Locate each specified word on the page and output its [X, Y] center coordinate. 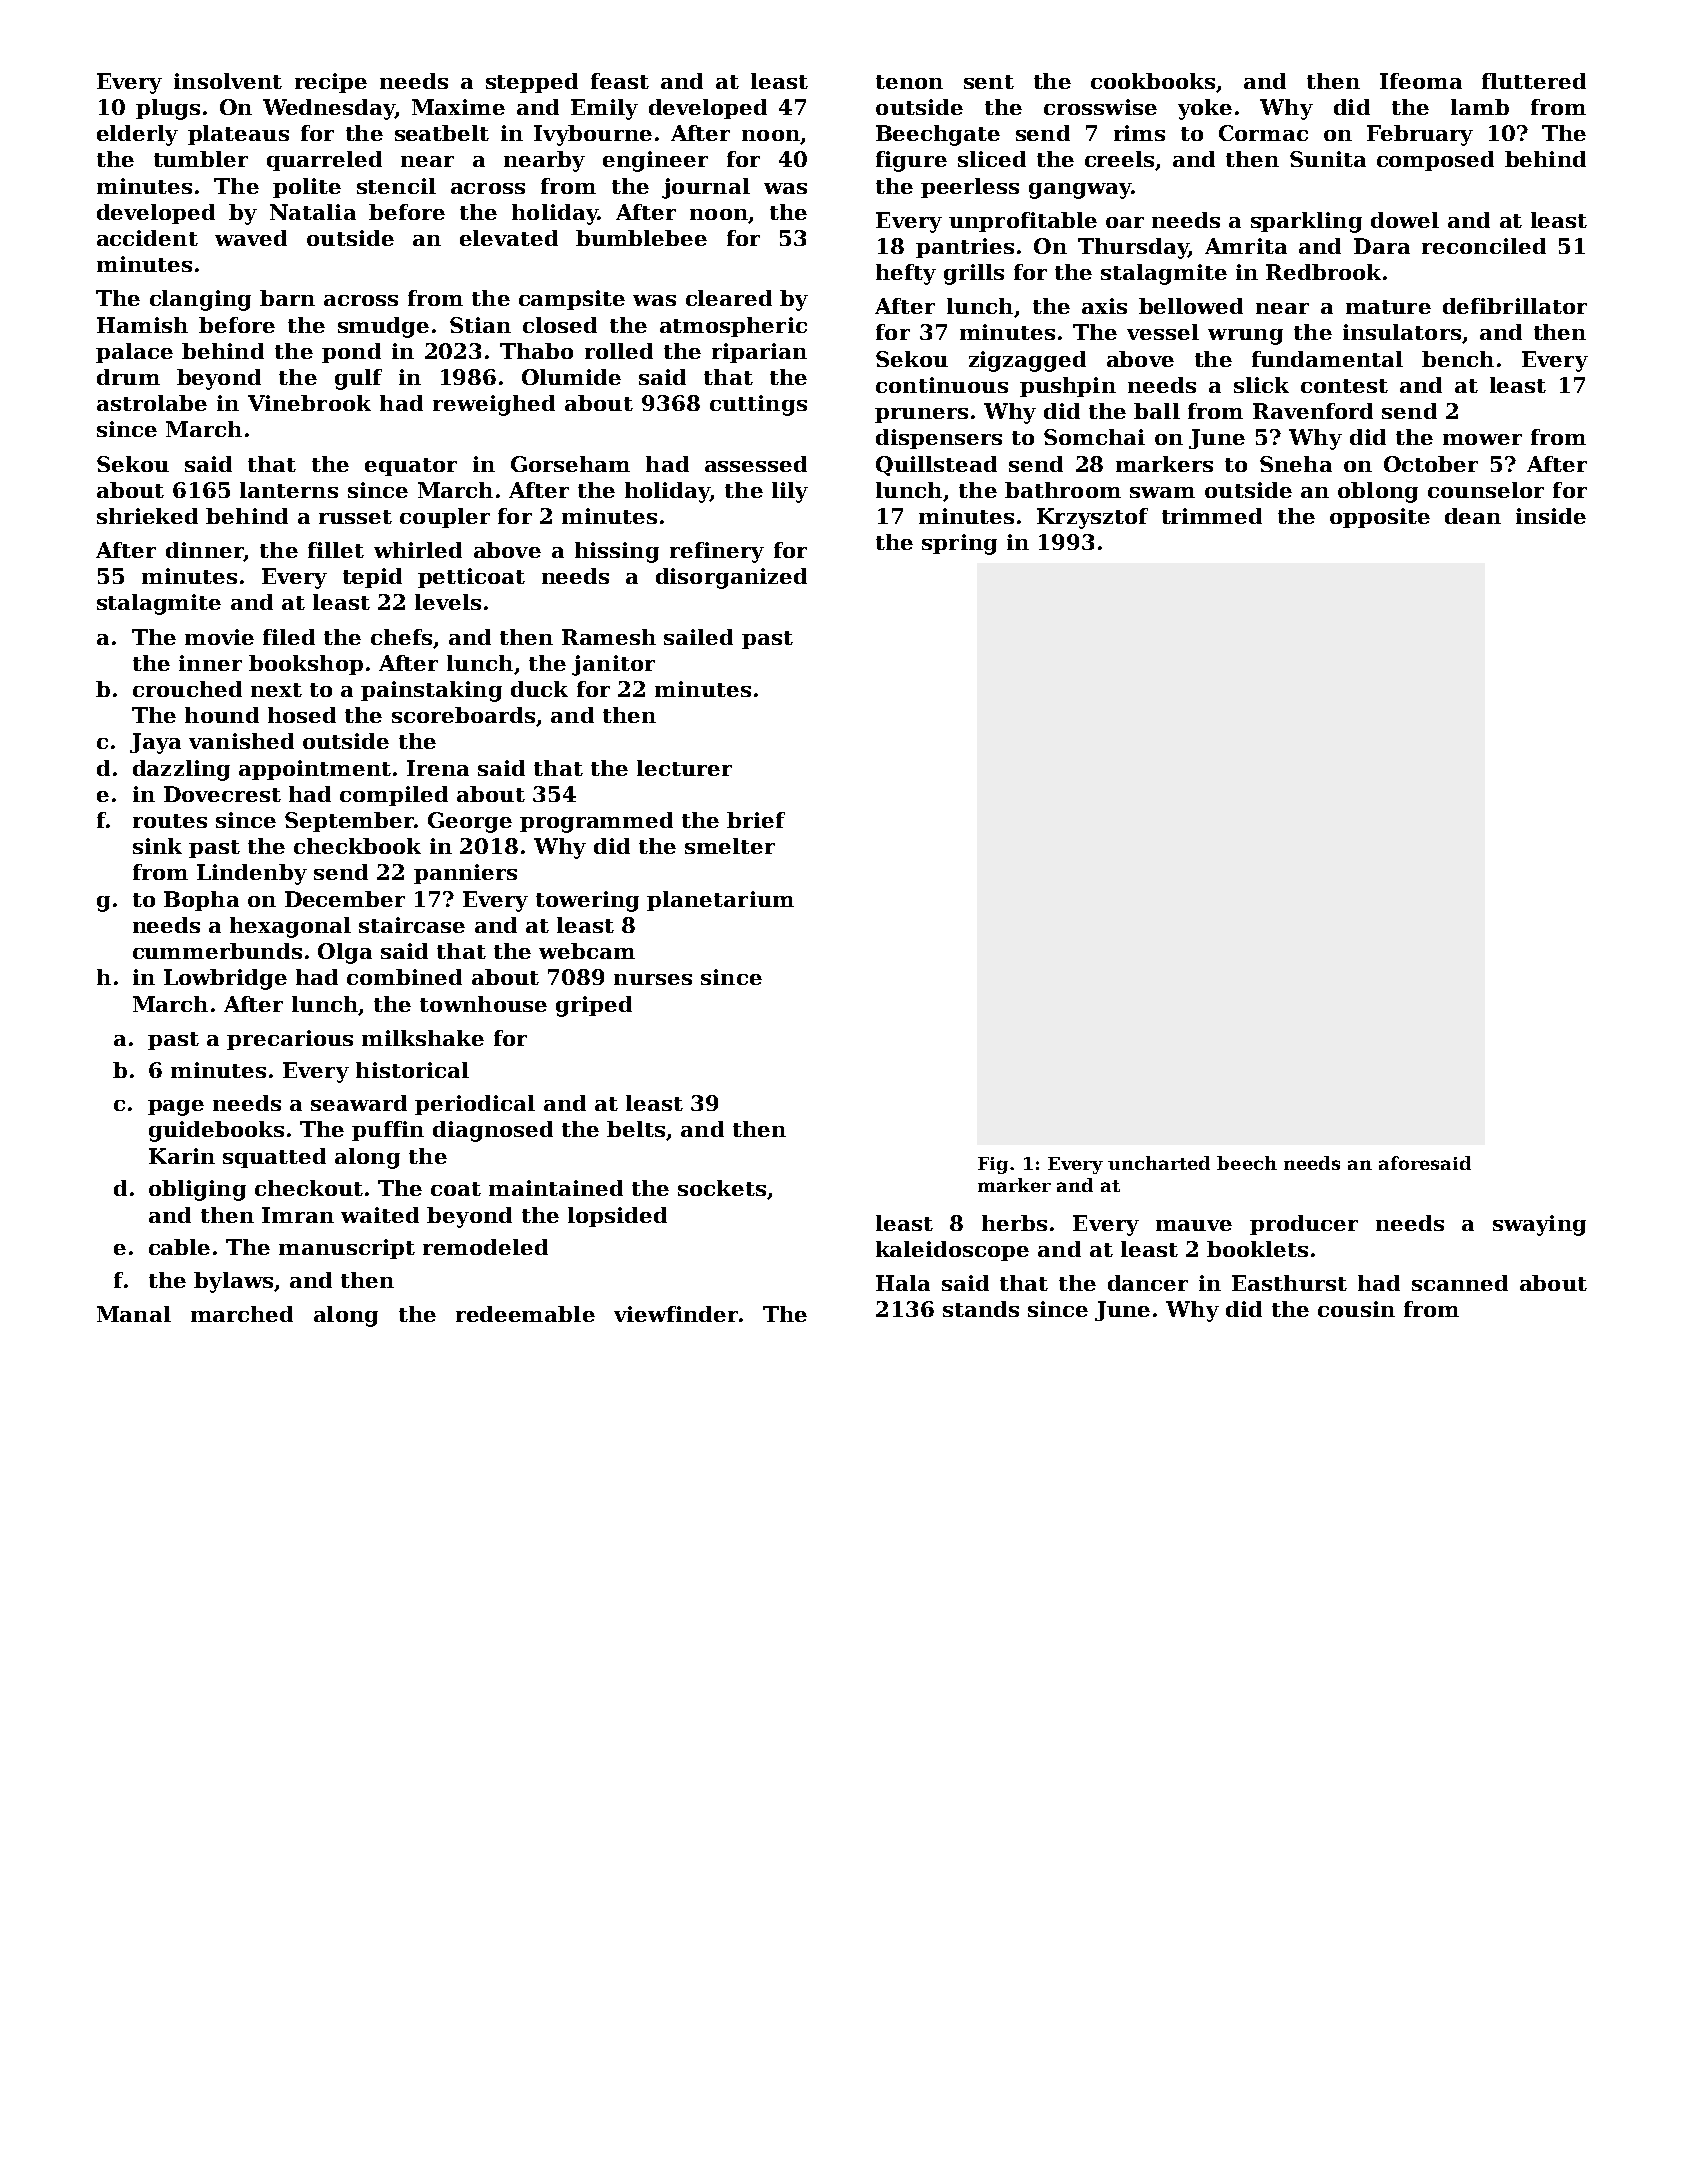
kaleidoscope [952, 1251]
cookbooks [1153, 81]
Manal [134, 1314]
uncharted [1159, 1163]
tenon [909, 82]
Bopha [201, 901]
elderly [137, 135]
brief [756, 820]
